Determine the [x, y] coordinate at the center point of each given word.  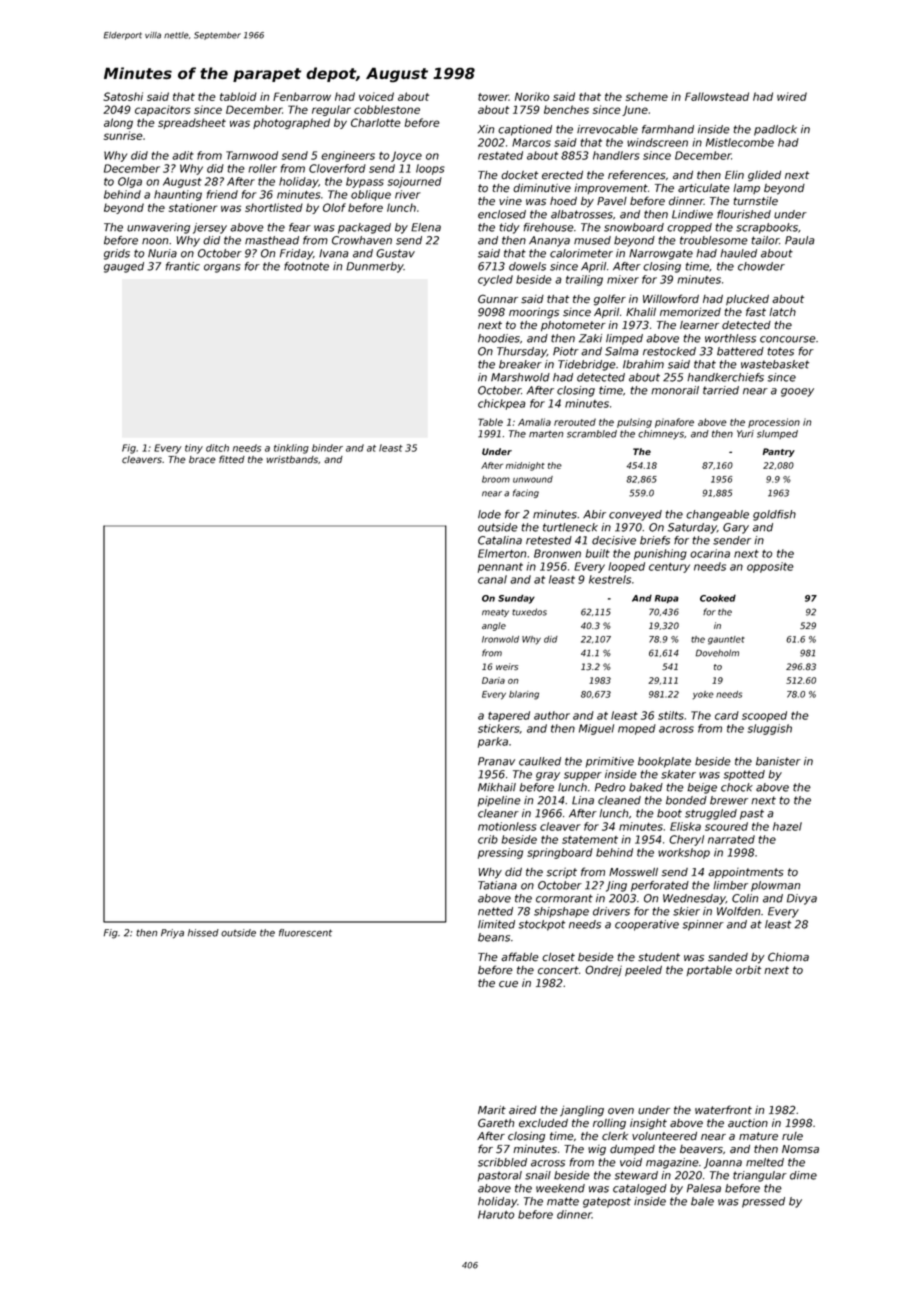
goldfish [774, 515]
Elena [426, 227]
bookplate [664, 762]
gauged [124, 267]
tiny [194, 449]
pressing [500, 853]
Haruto [496, 1214]
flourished [744, 214]
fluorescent [305, 933]
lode [489, 514]
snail [538, 1175]
